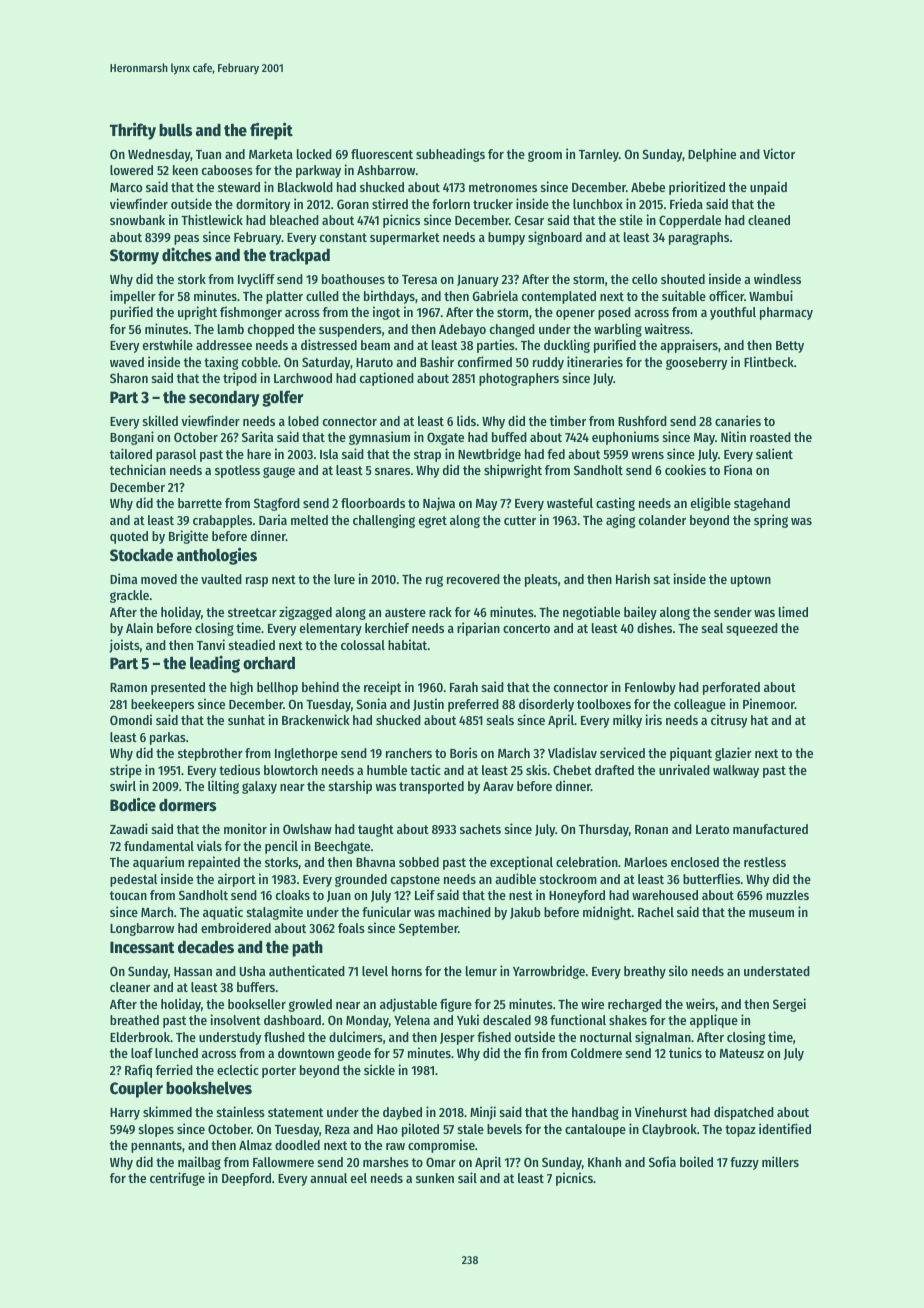  What do you see at coordinates (256, 280) in the screenshot?
I see `Ivycliff` at bounding box center [256, 280].
